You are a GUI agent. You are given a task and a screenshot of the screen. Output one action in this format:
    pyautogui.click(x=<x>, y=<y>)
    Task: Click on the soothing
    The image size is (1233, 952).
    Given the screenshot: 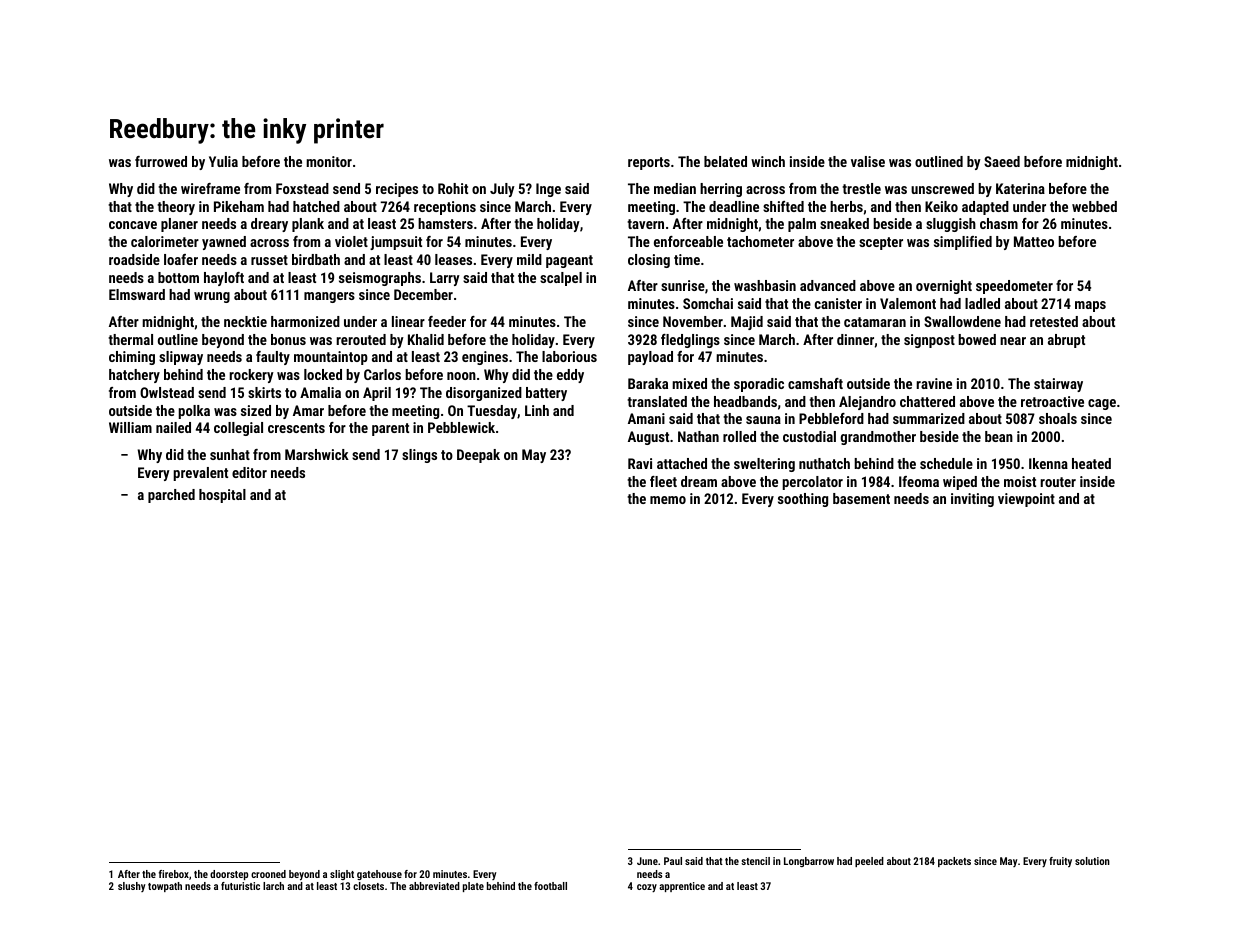 What is the action you would take?
    pyautogui.click(x=803, y=500)
